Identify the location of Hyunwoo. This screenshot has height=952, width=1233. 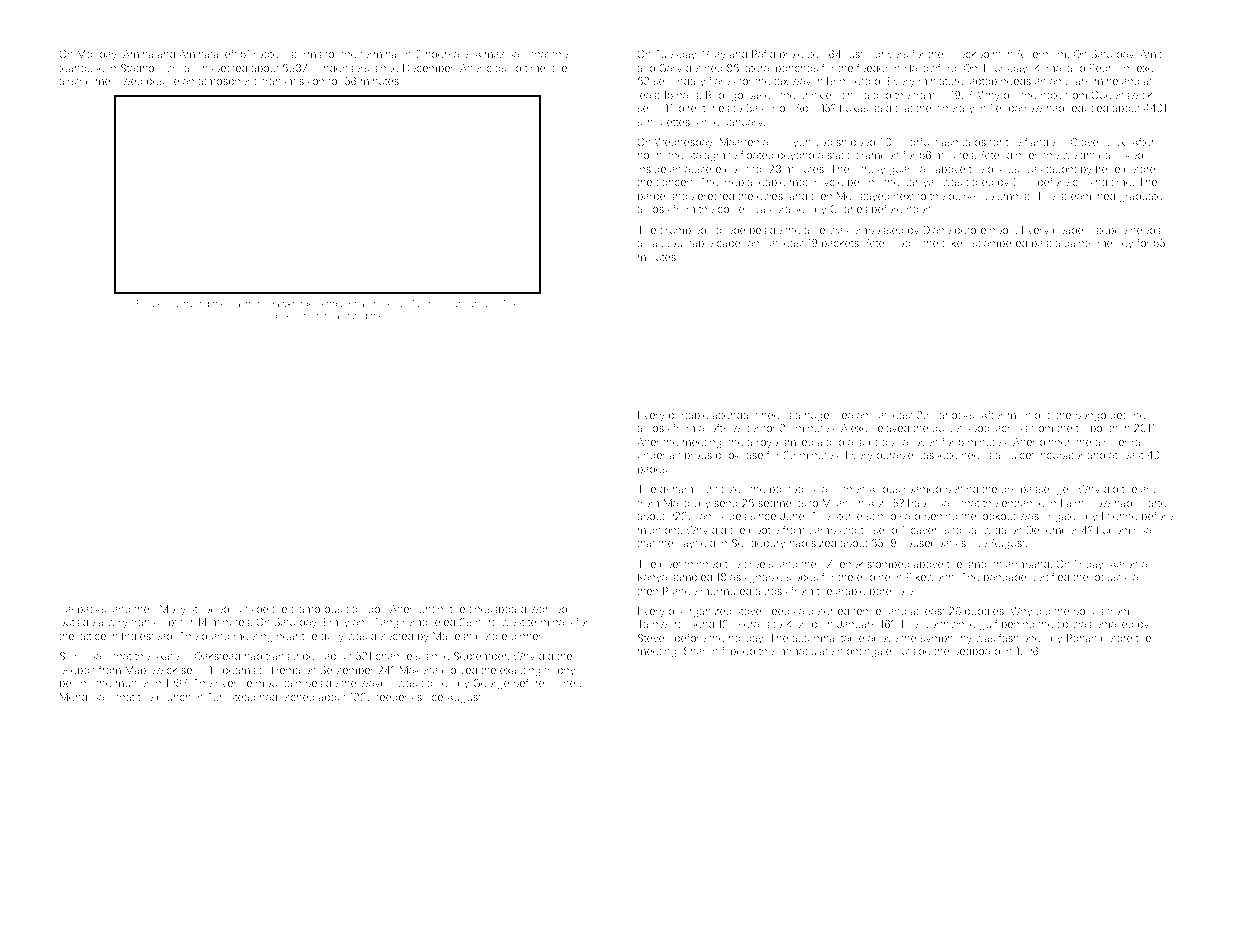
(808, 143).
